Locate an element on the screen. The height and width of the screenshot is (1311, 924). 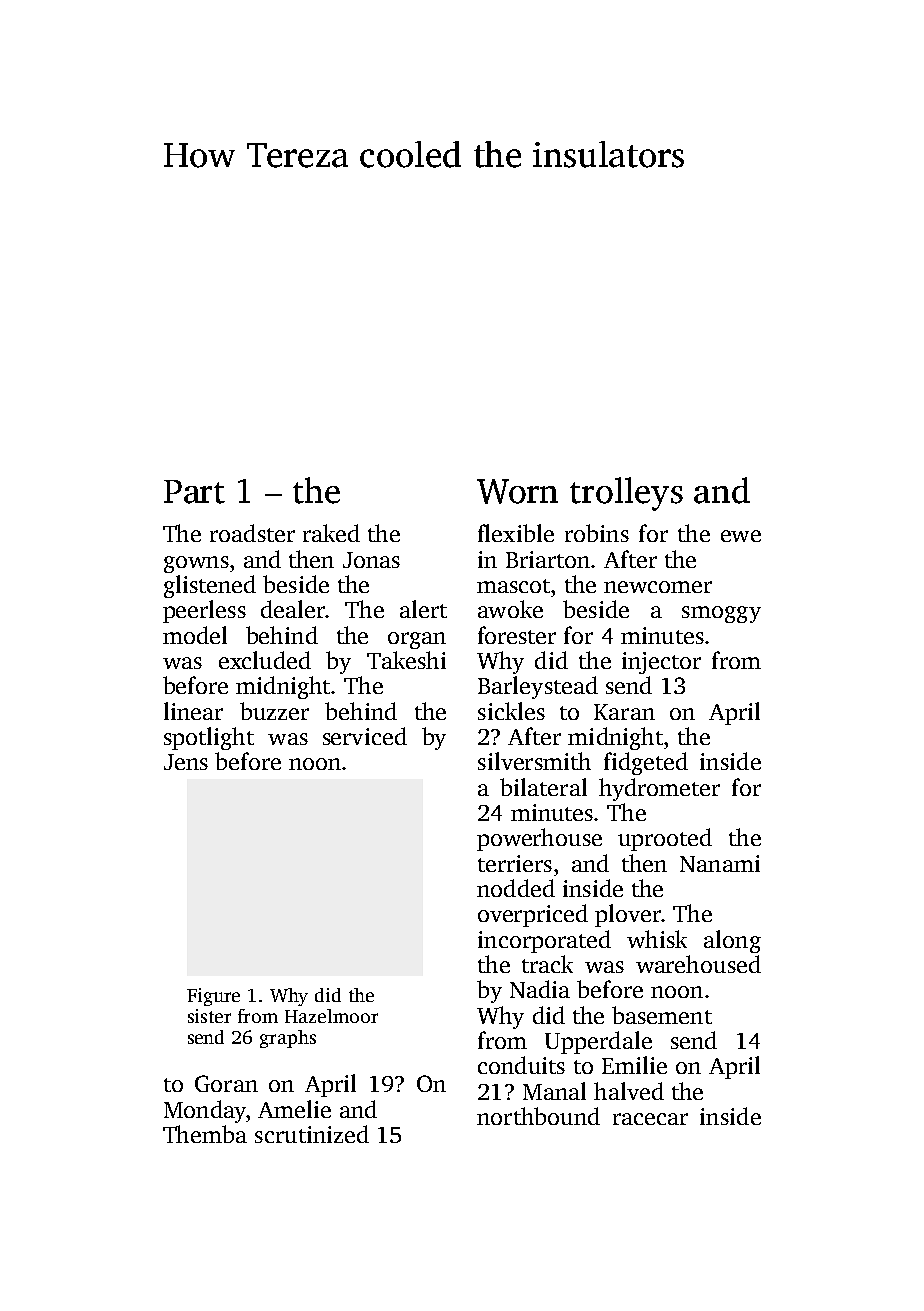
alert is located at coordinates (423, 609).
